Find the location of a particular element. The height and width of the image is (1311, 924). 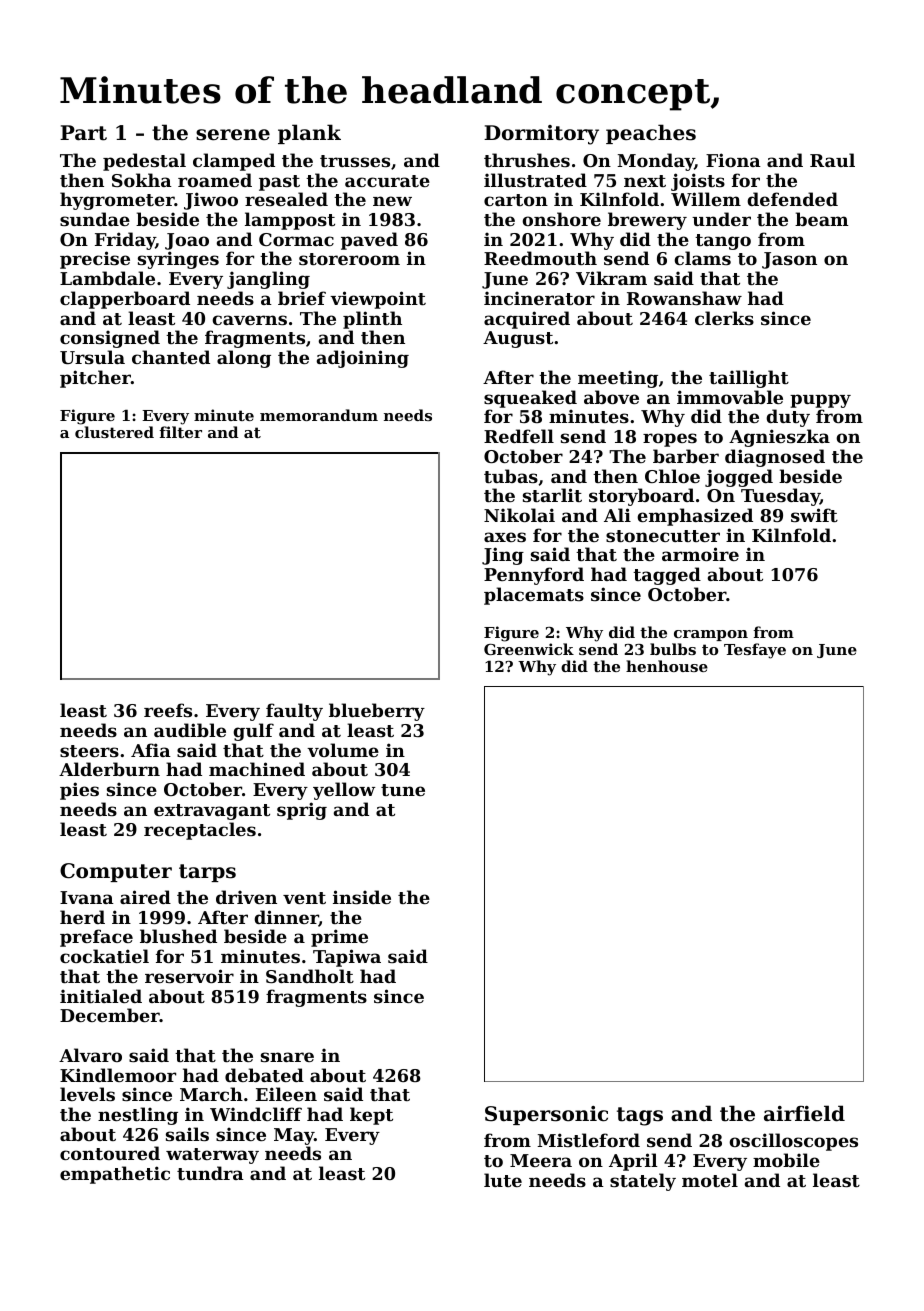

Jason is located at coordinates (789, 260).
